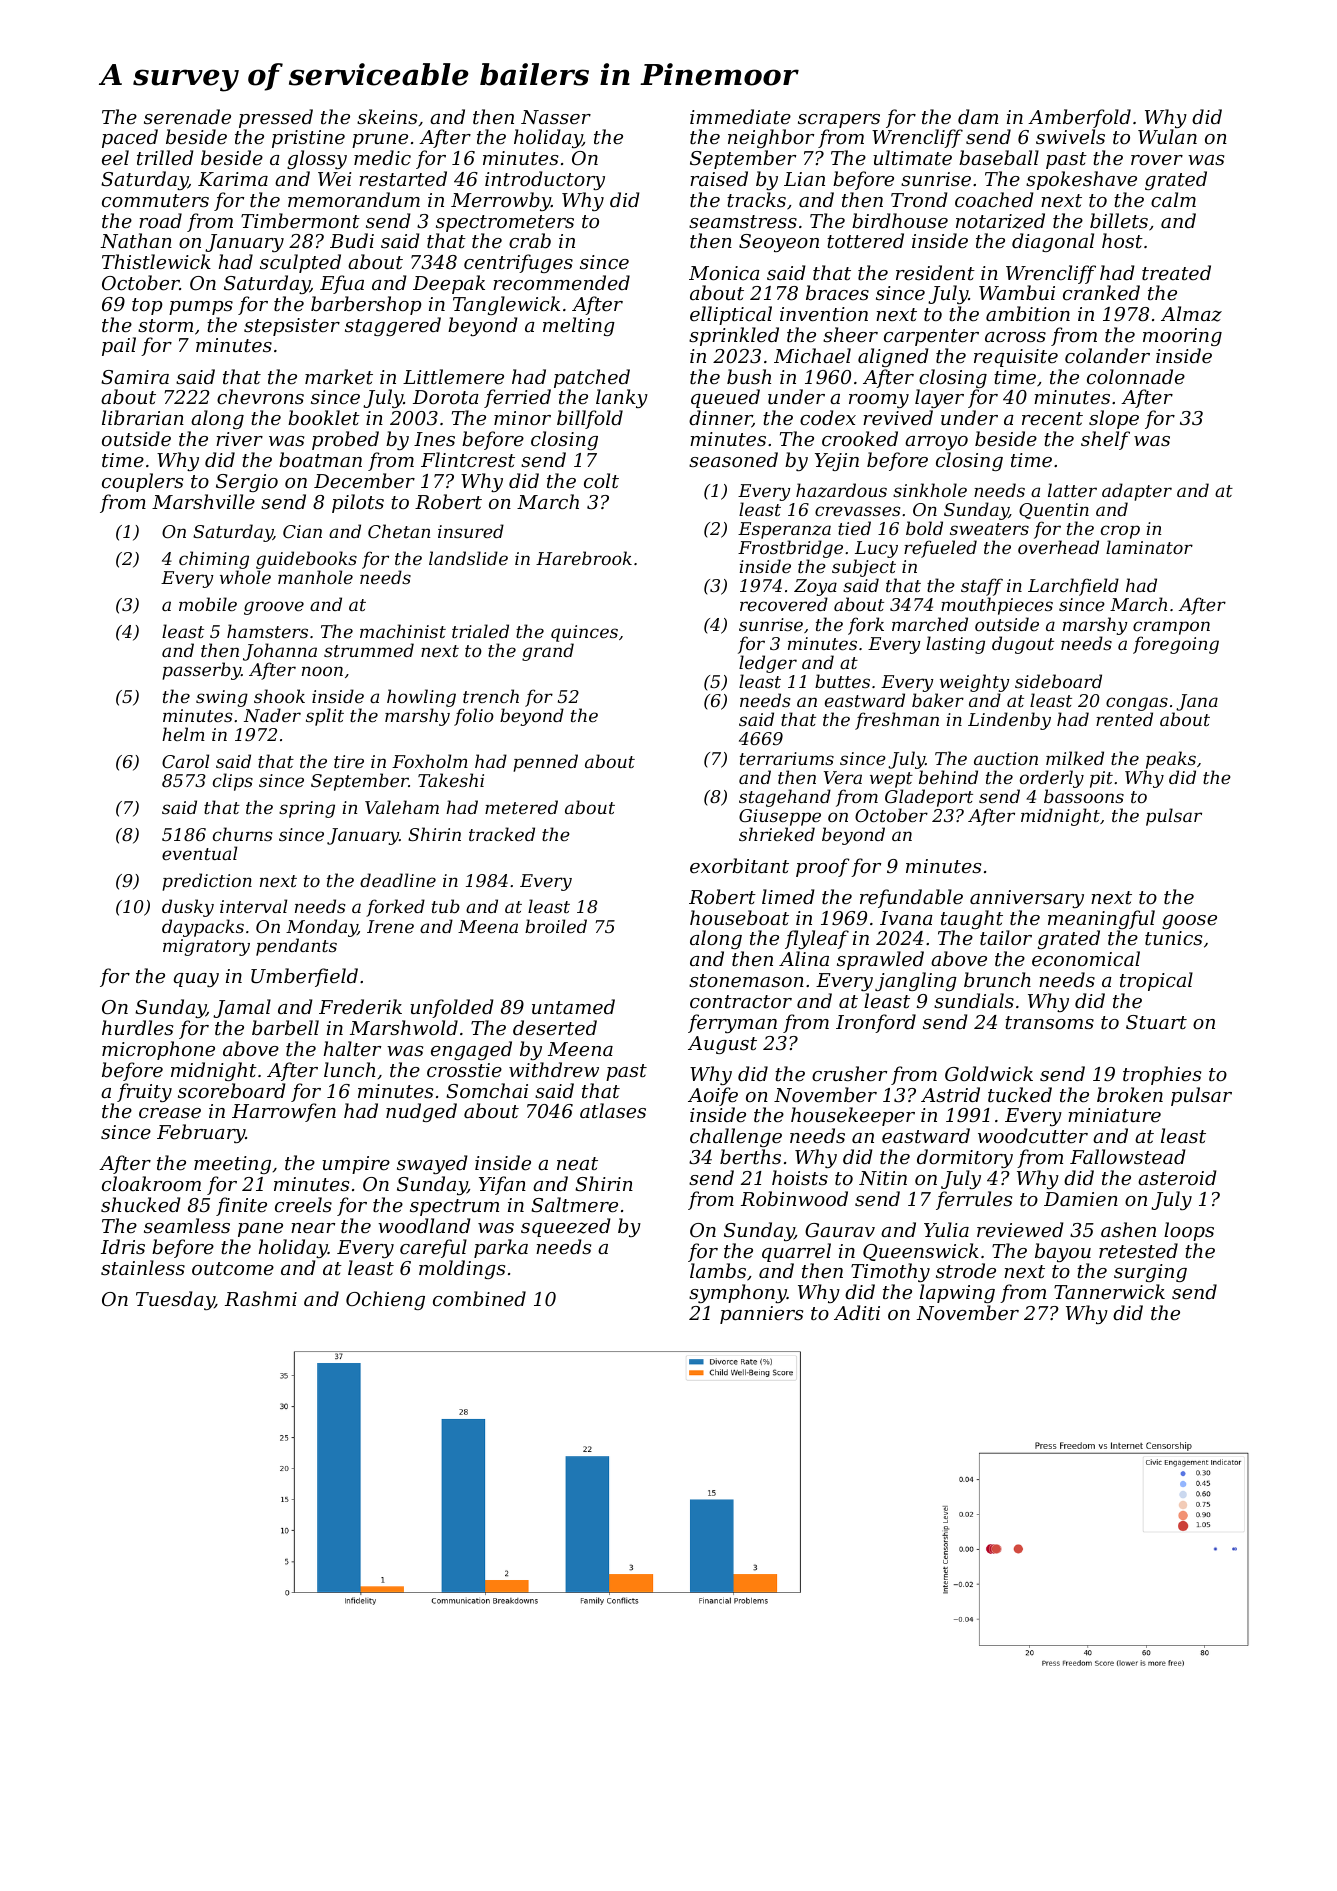 The width and height of the document is (1337, 1891). I want to click on broken, so click(1130, 1094).
